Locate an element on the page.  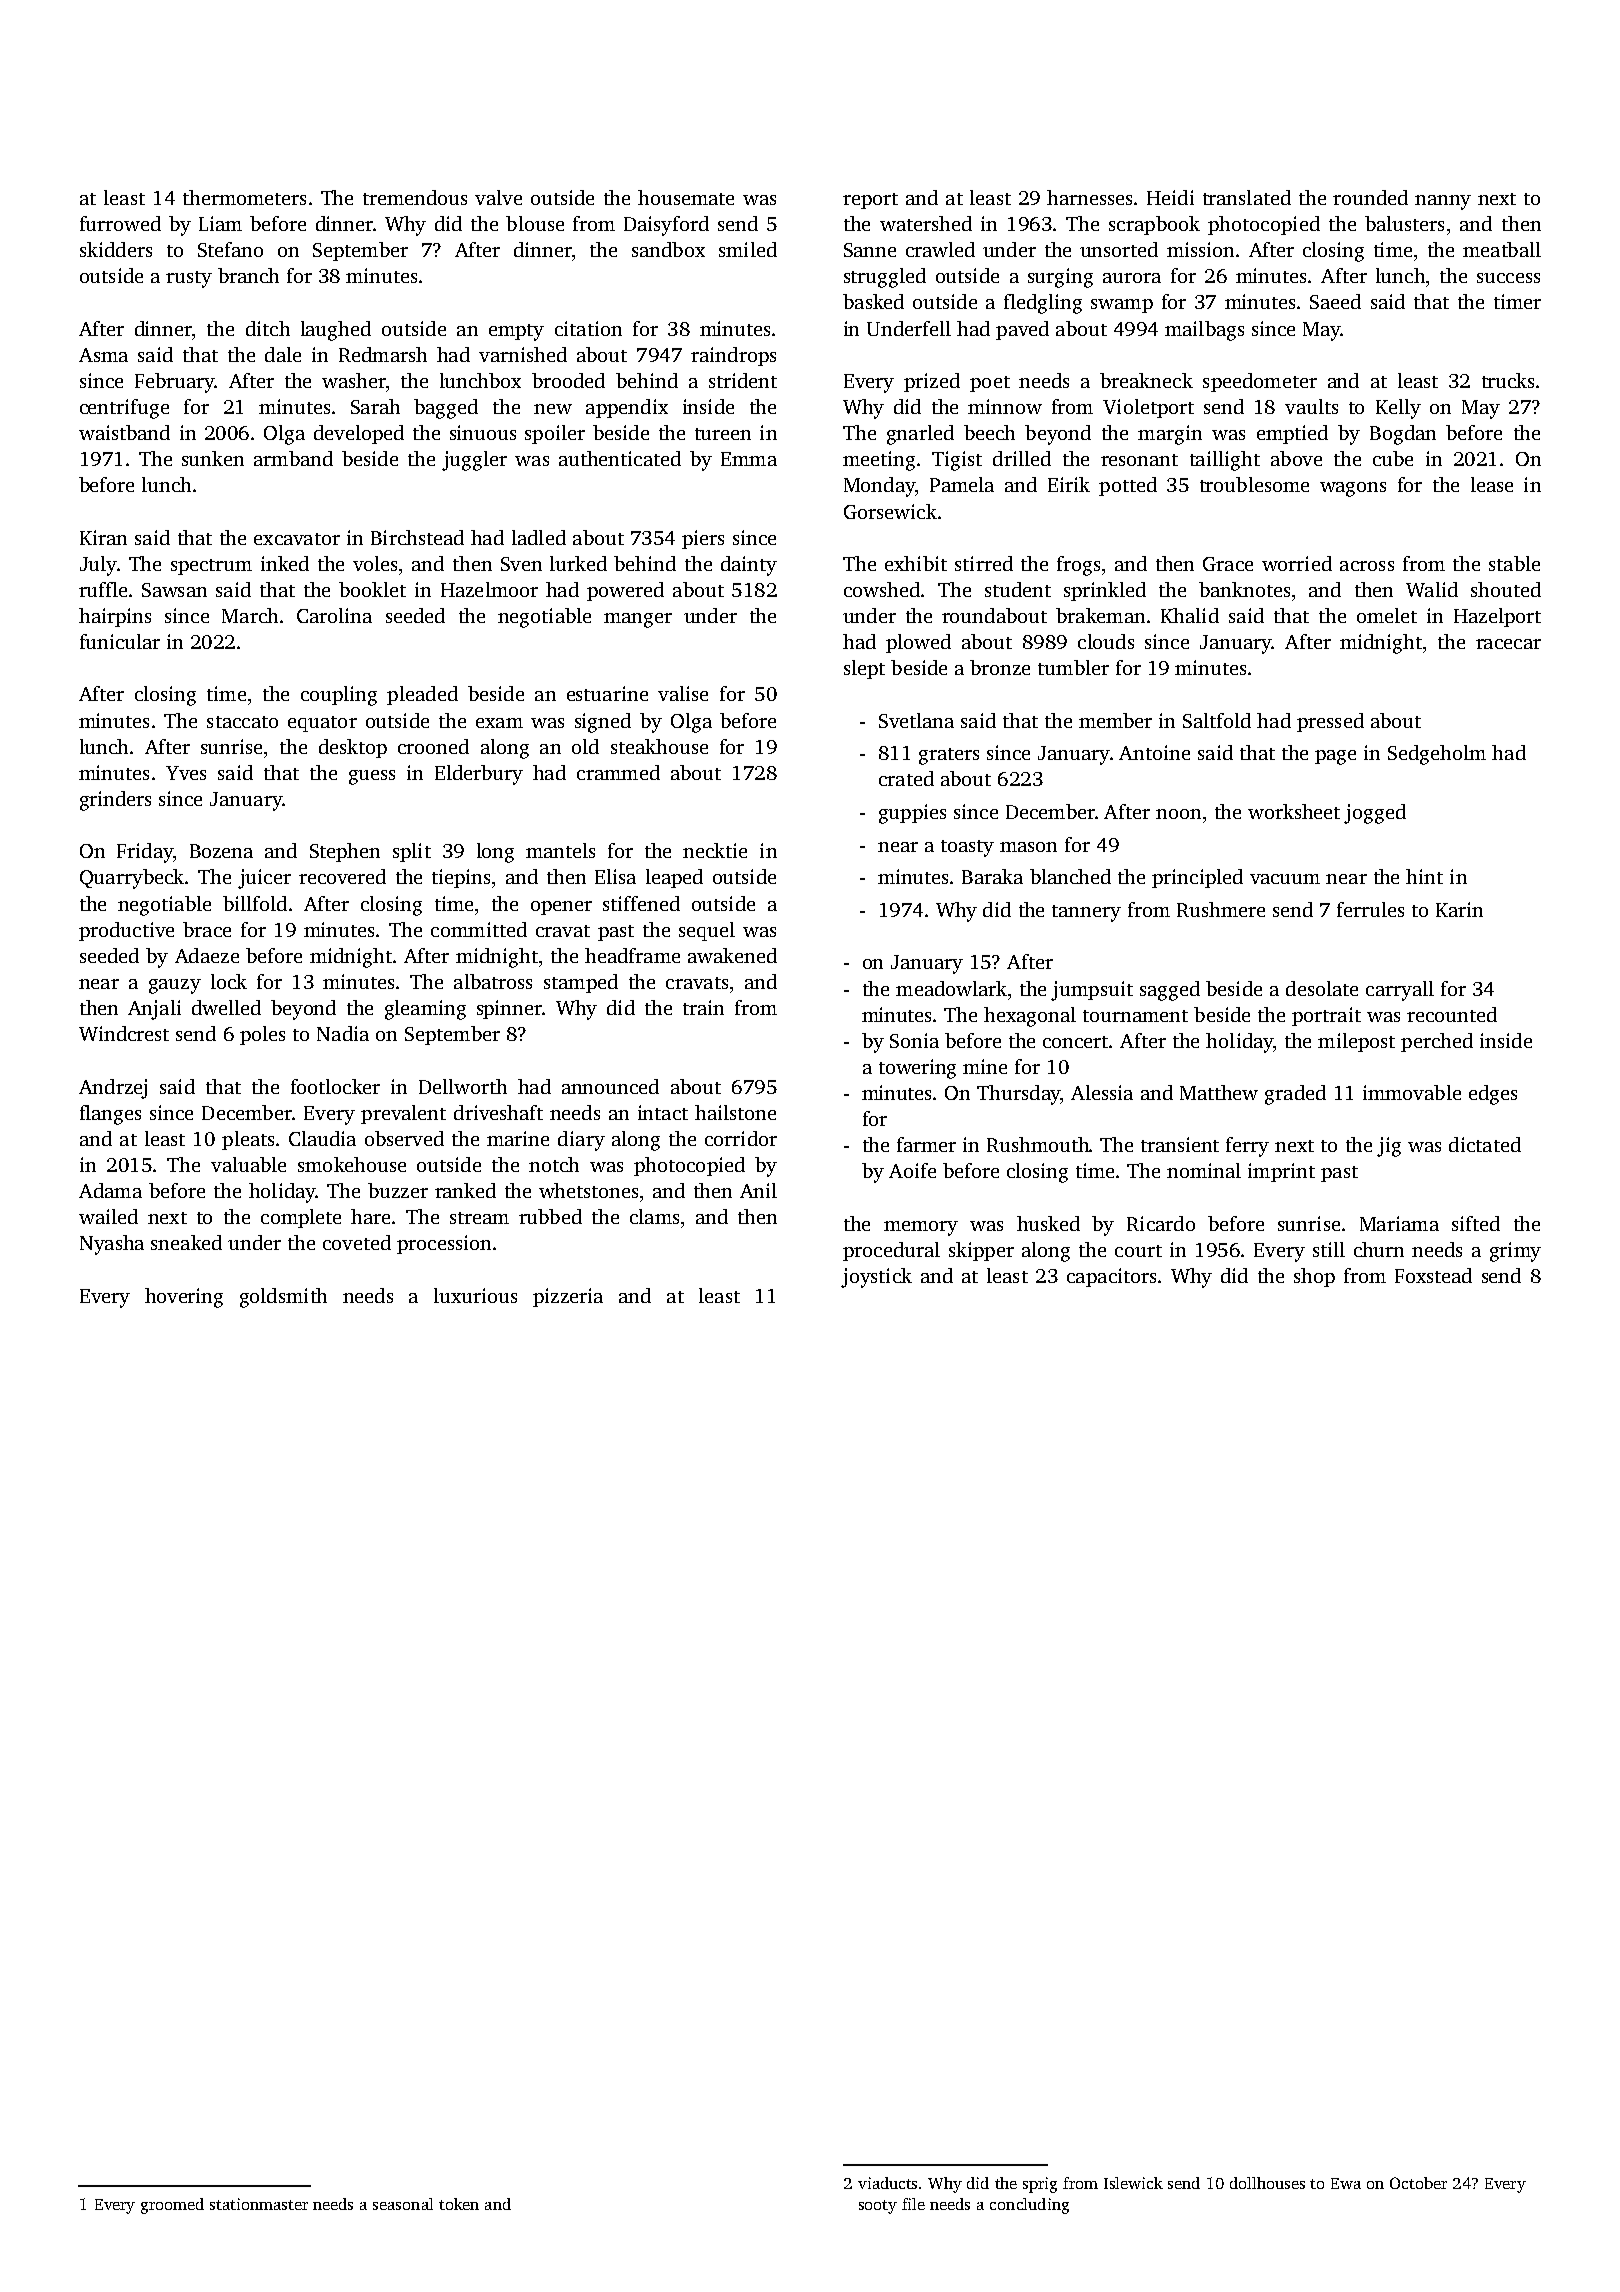
towering is located at coordinates (917, 1069).
